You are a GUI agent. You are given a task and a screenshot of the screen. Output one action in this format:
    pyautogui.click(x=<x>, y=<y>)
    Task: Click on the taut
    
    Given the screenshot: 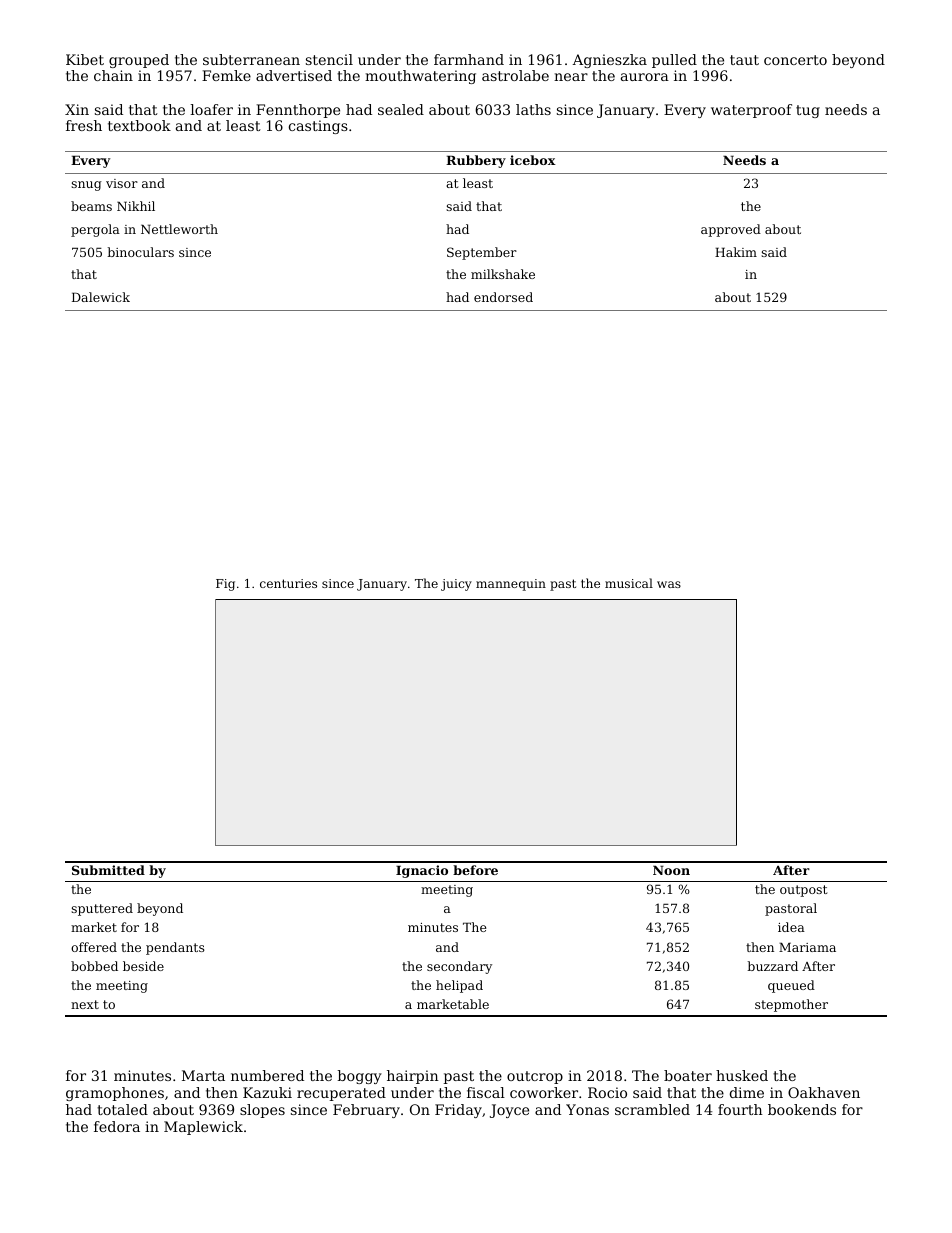 What is the action you would take?
    pyautogui.click(x=744, y=60)
